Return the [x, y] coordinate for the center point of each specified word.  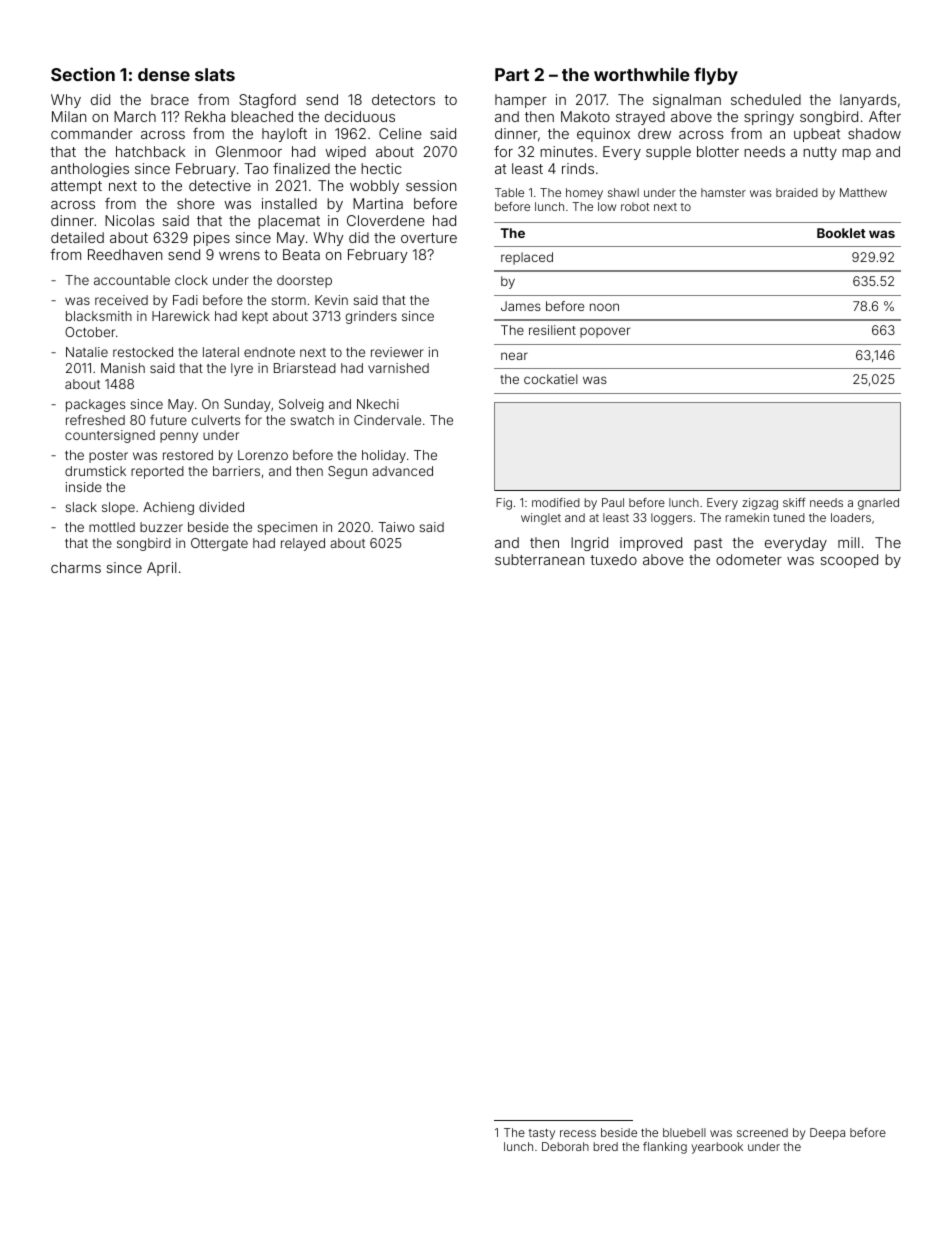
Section [83, 74]
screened [762, 1132]
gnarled [878, 504]
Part [512, 74]
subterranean [539, 559]
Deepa [827, 1134]
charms [76, 567]
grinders [371, 317]
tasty [542, 1134]
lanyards [868, 101]
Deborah [565, 1146]
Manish [123, 368]
